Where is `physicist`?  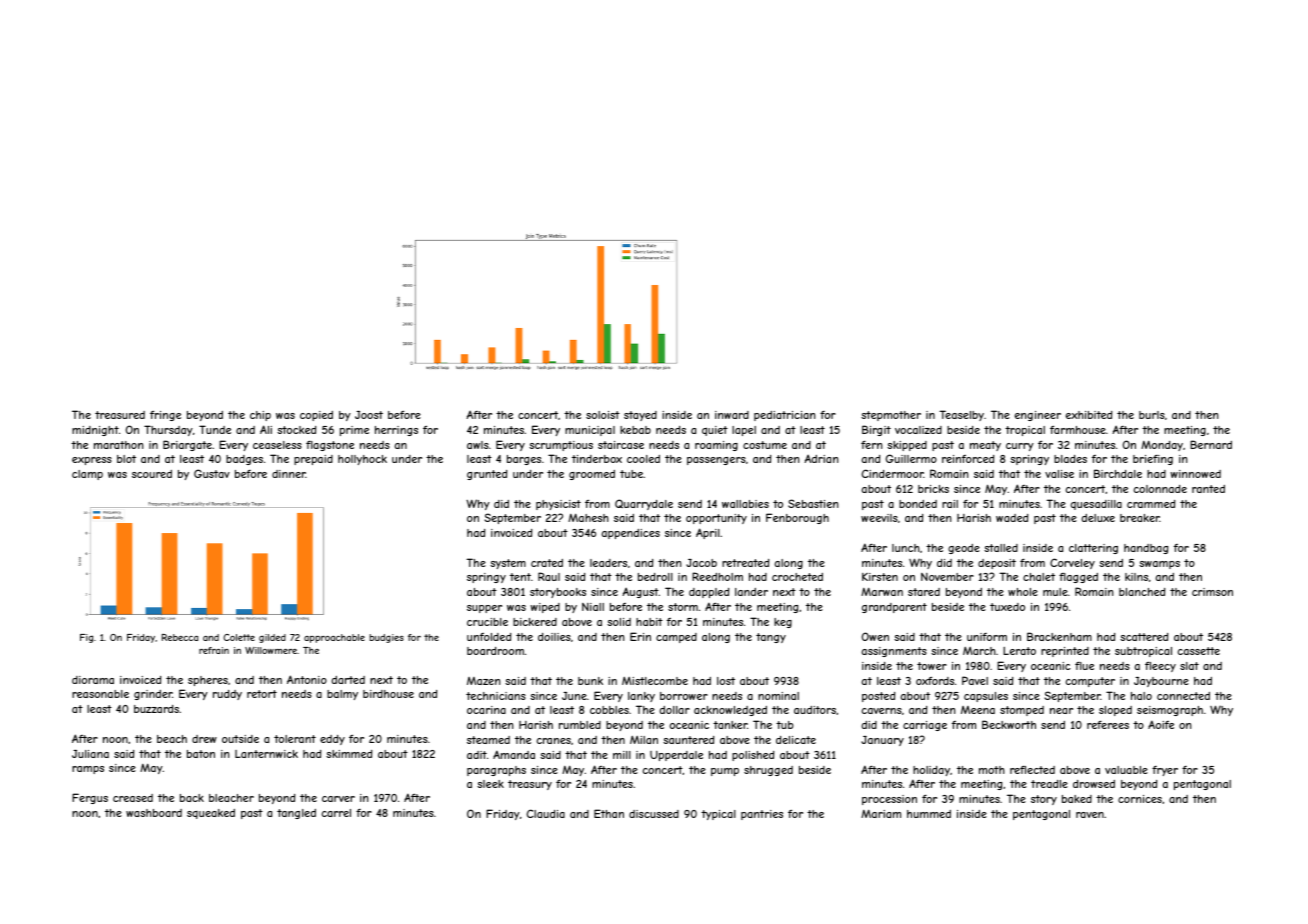 physicist is located at coordinates (558, 505).
